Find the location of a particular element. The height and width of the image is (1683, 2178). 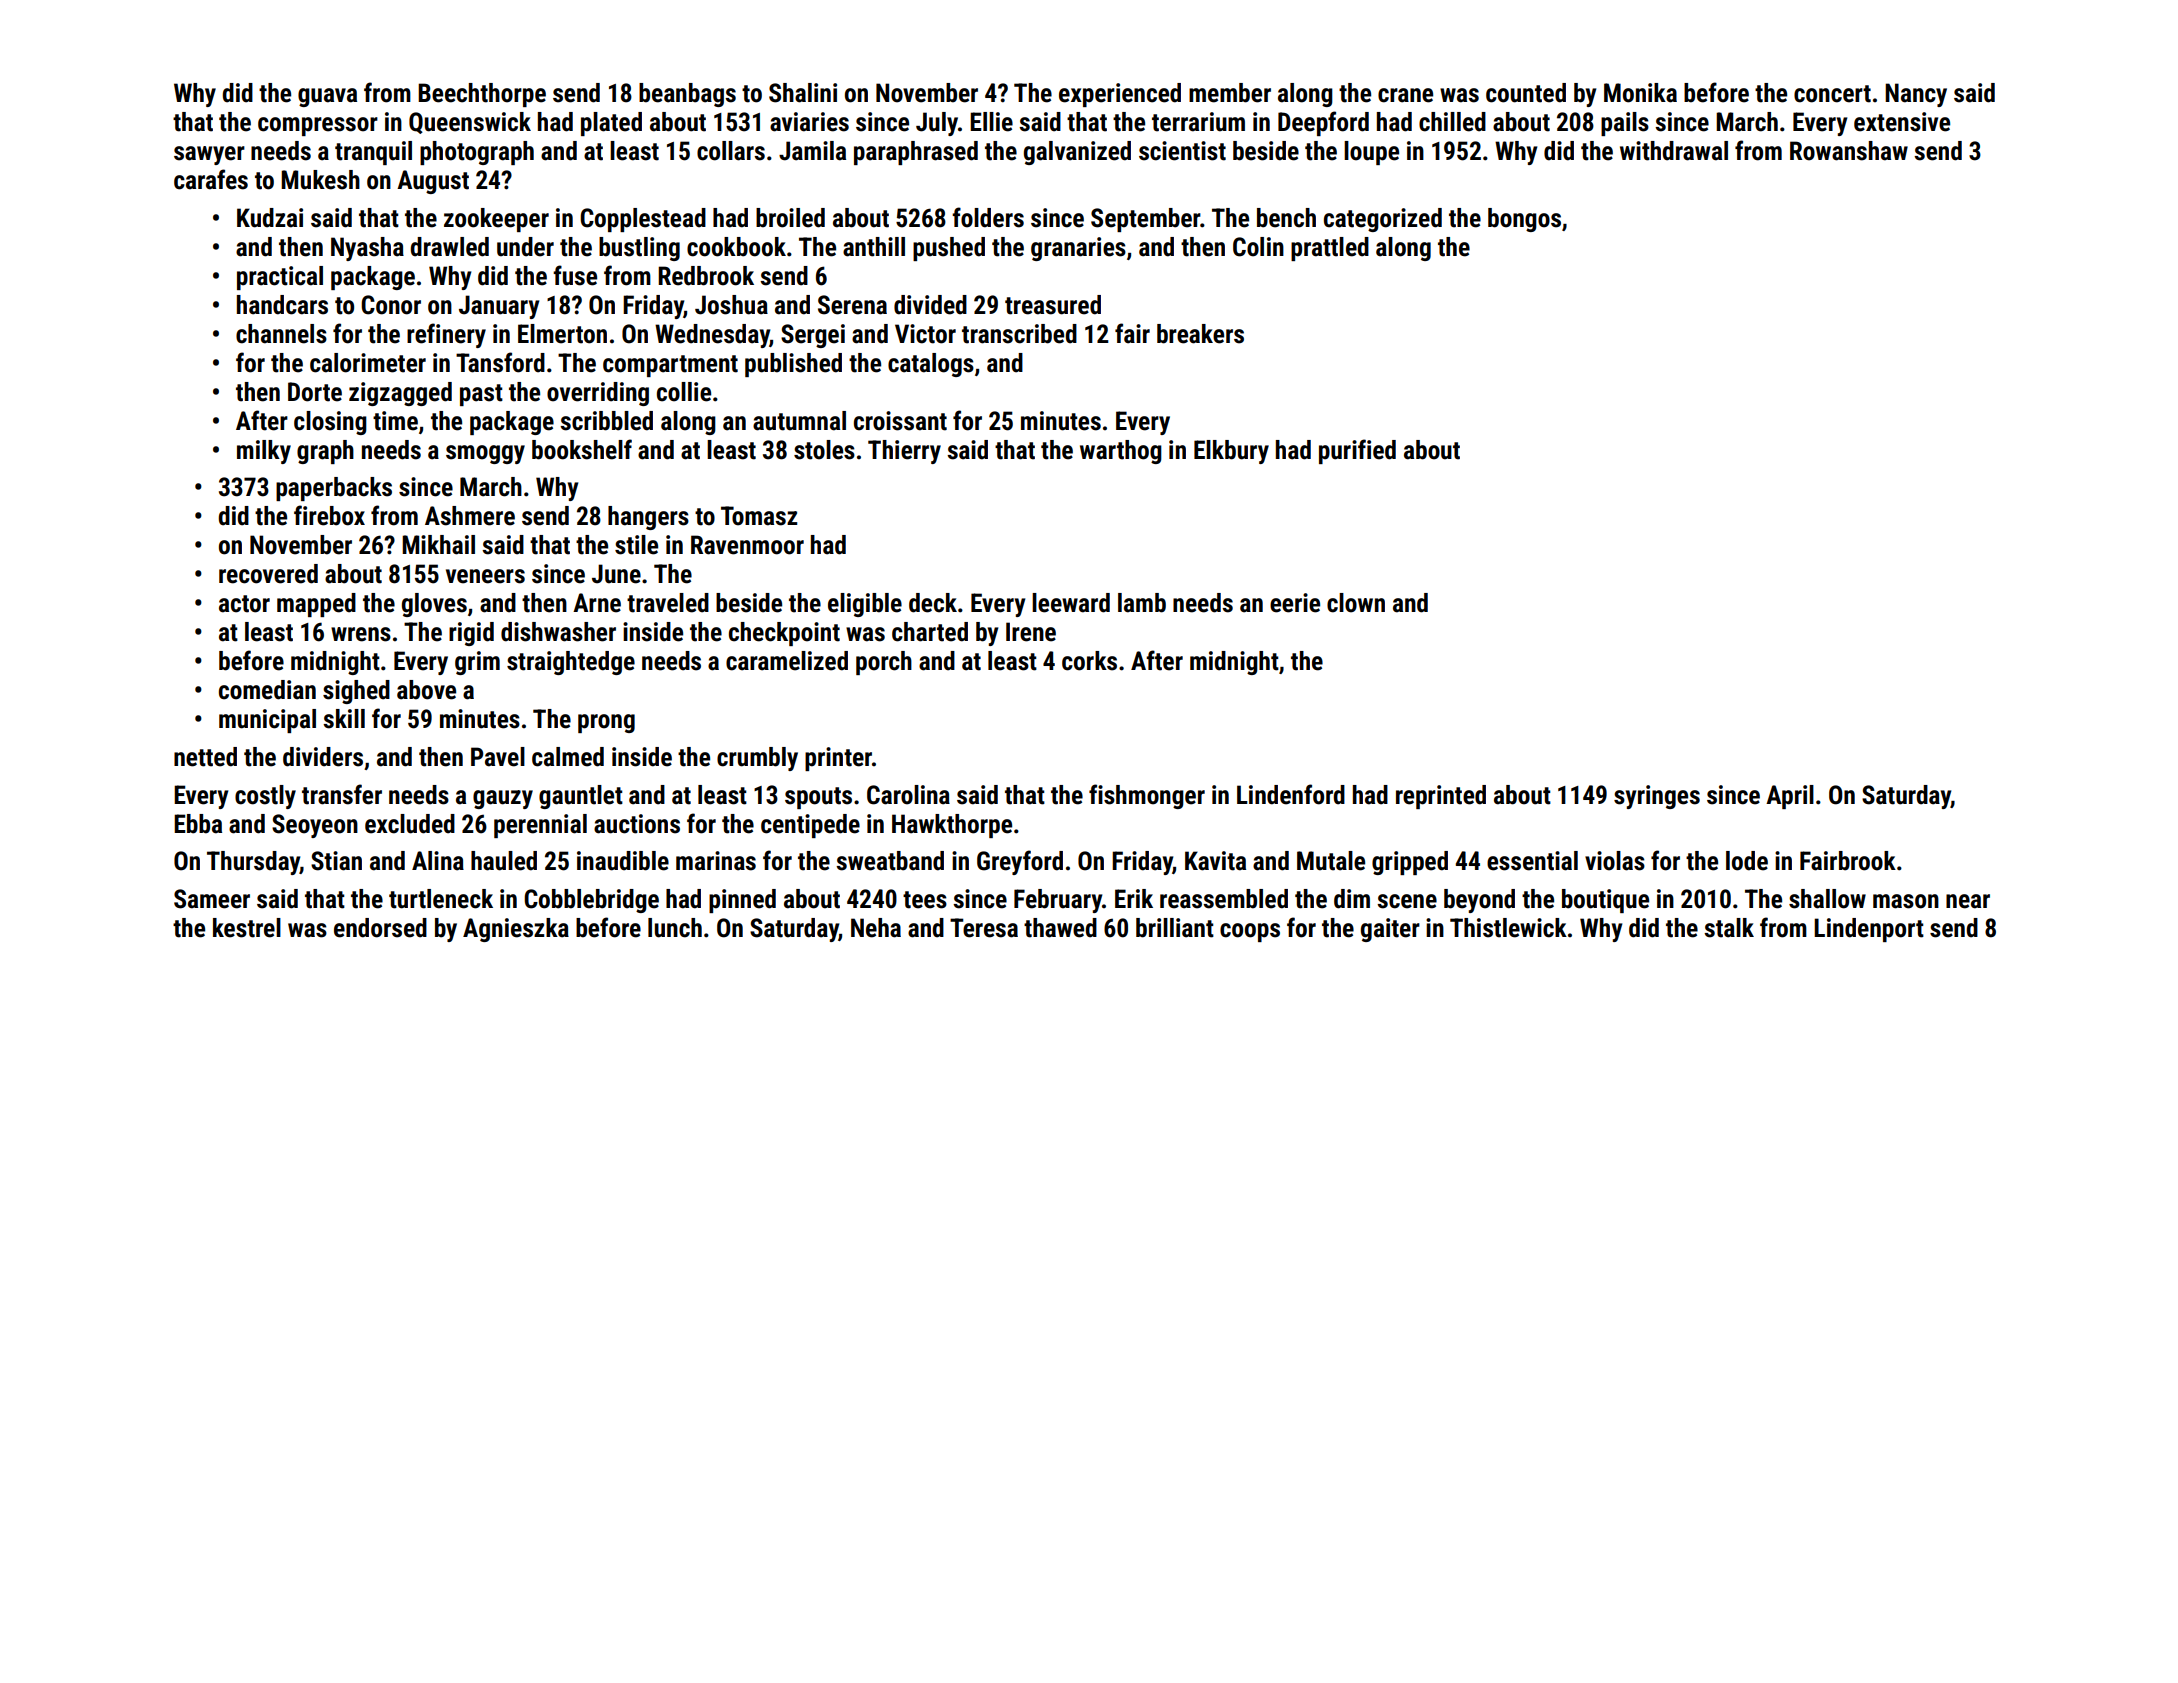

gaiter is located at coordinates (1390, 930).
